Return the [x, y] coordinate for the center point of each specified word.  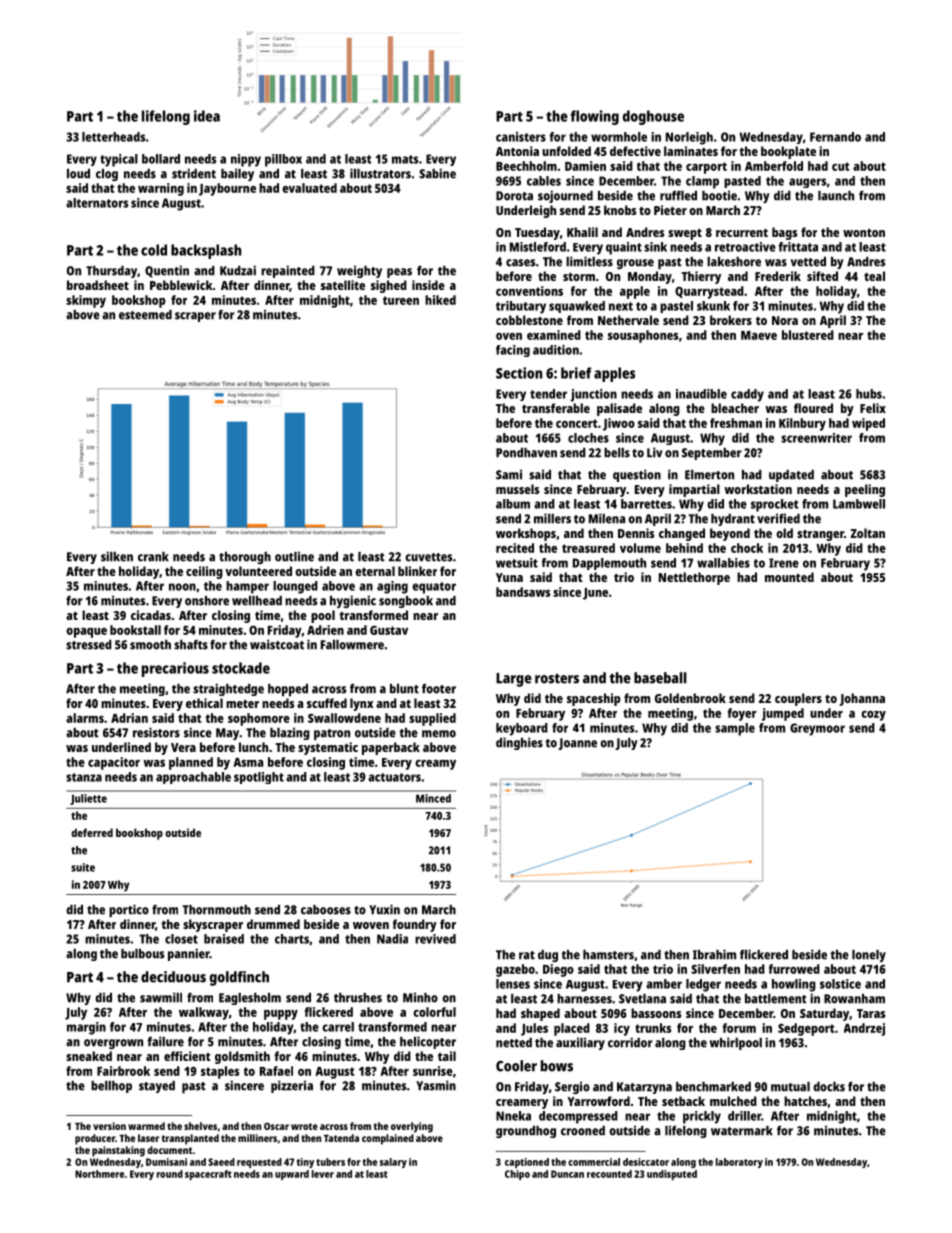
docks [829, 1087]
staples [220, 1072]
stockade [241, 668]
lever [323, 1174]
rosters [557, 678]
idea [207, 116]
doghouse [653, 117]
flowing [594, 117]
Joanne [577, 744]
